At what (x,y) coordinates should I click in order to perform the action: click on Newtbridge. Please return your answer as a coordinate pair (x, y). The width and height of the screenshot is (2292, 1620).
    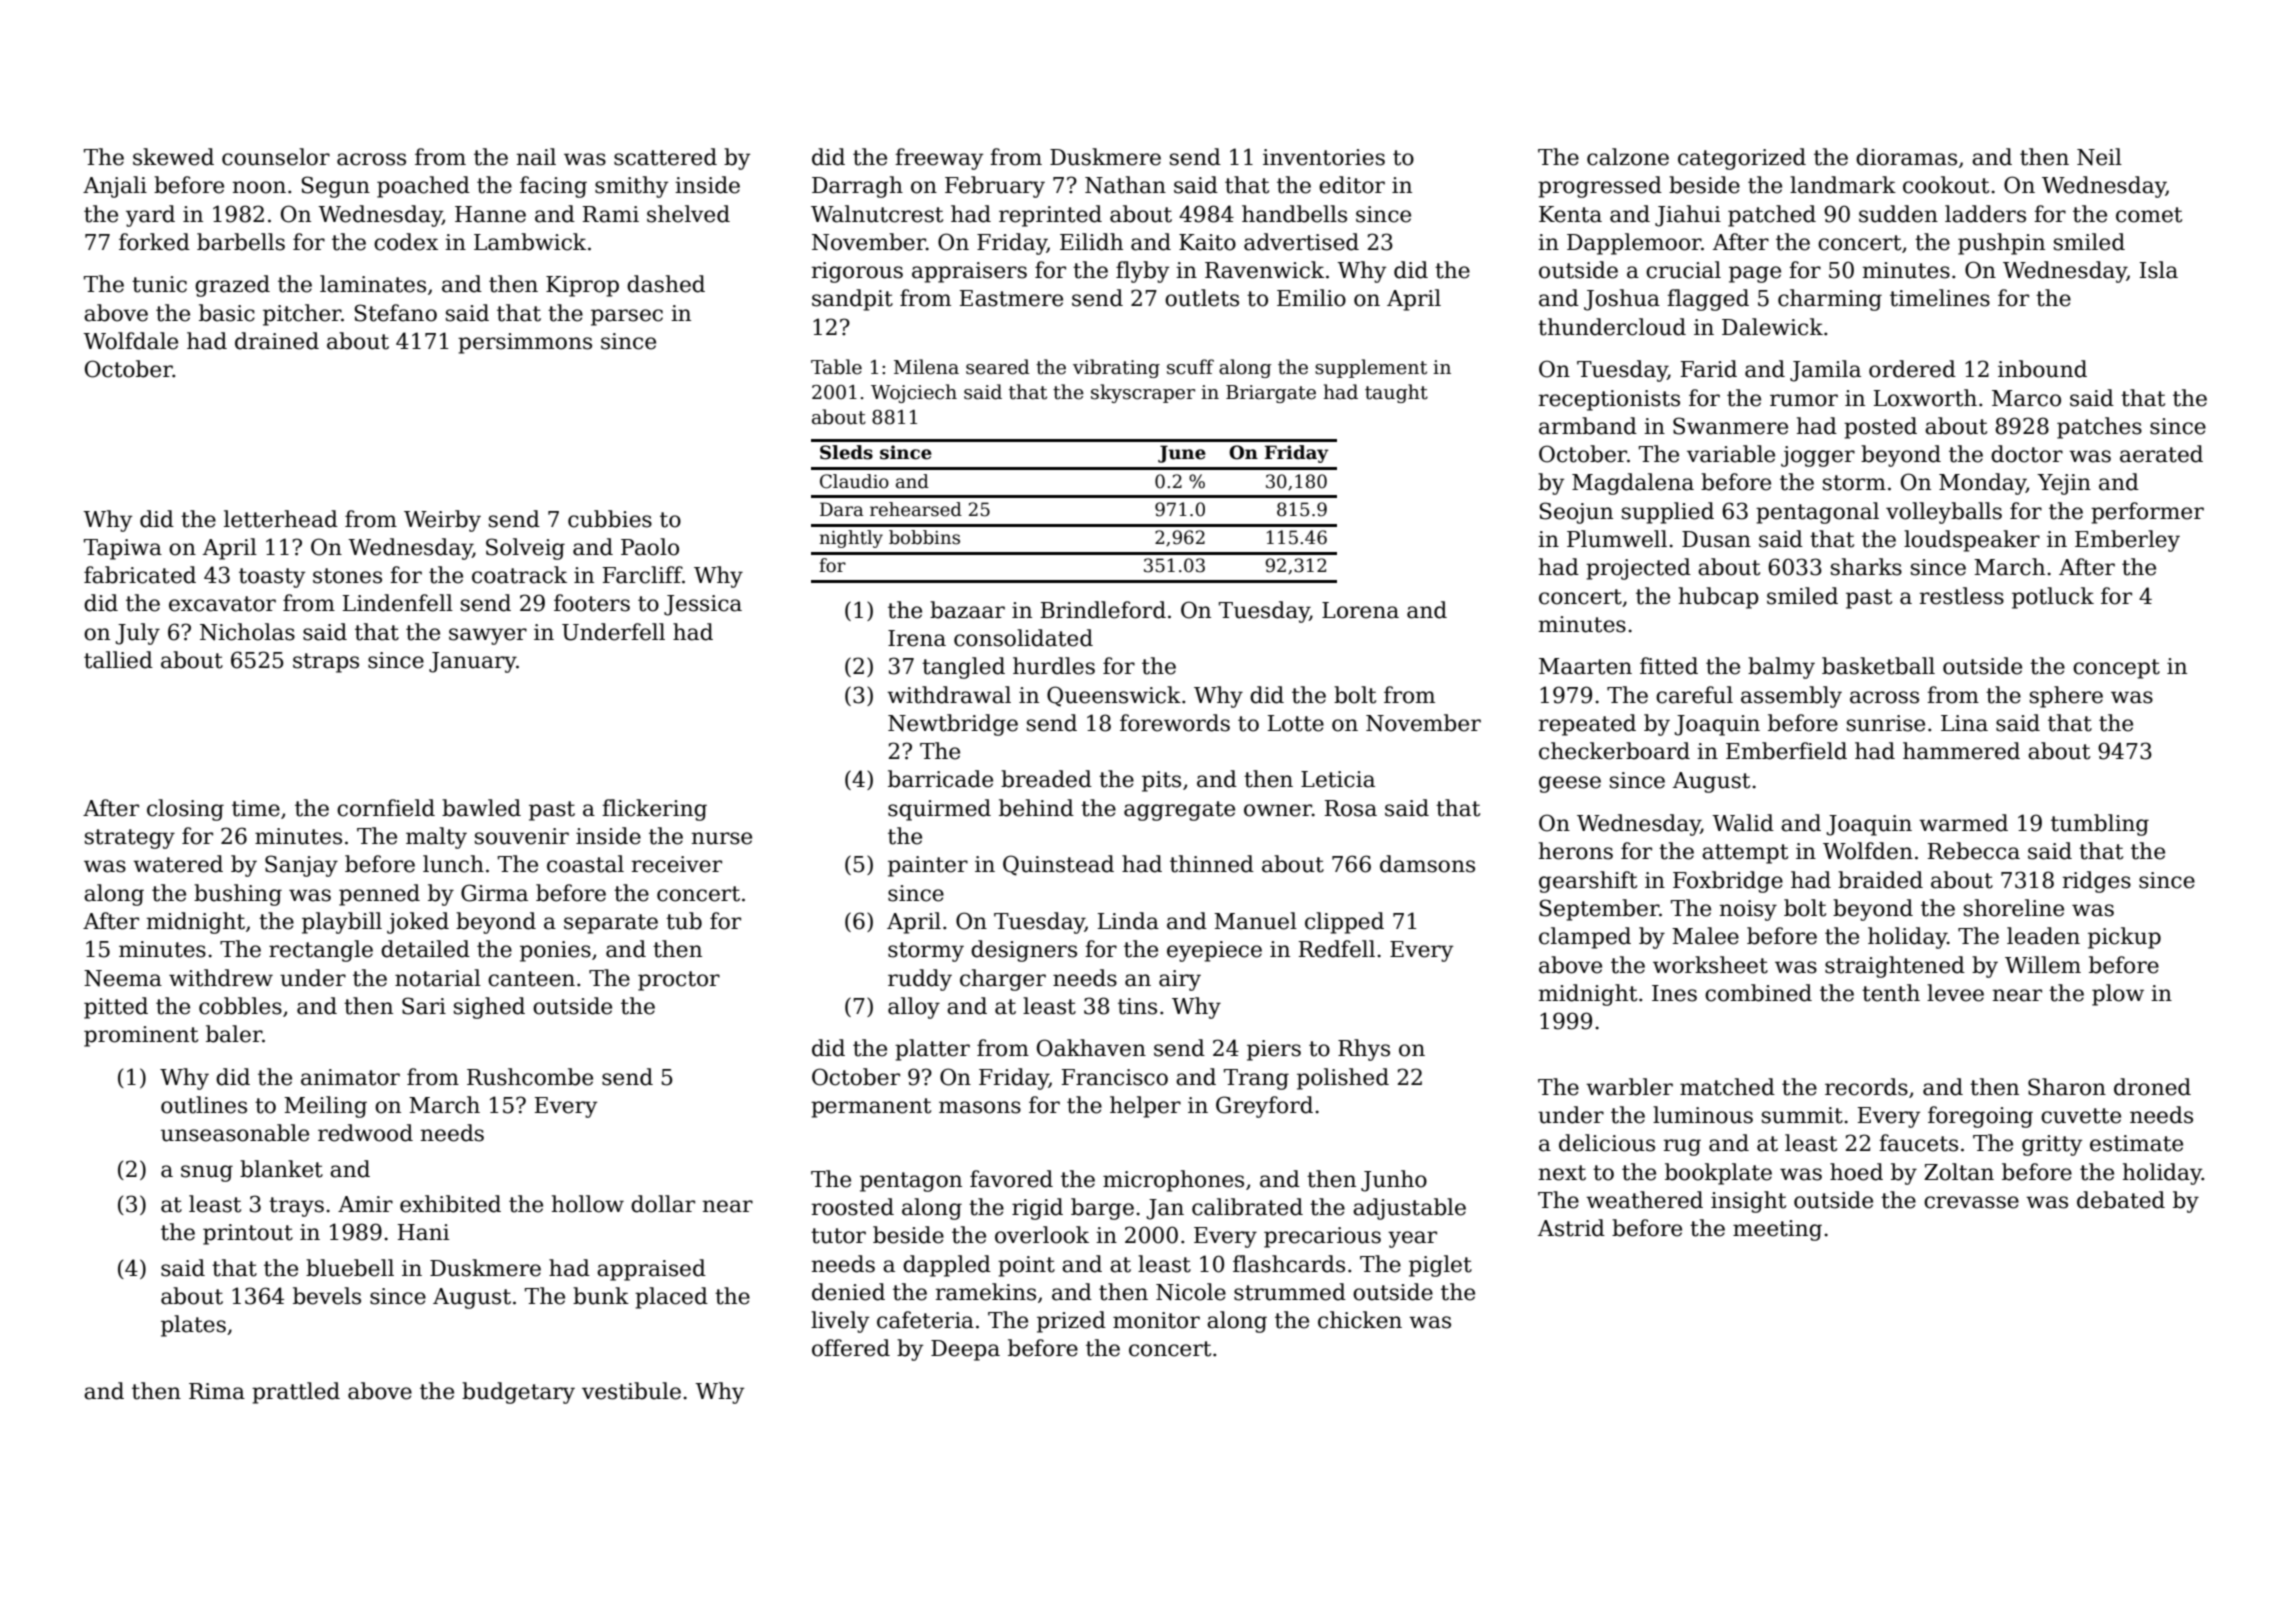
    Looking at the image, I should click on (953, 725).
